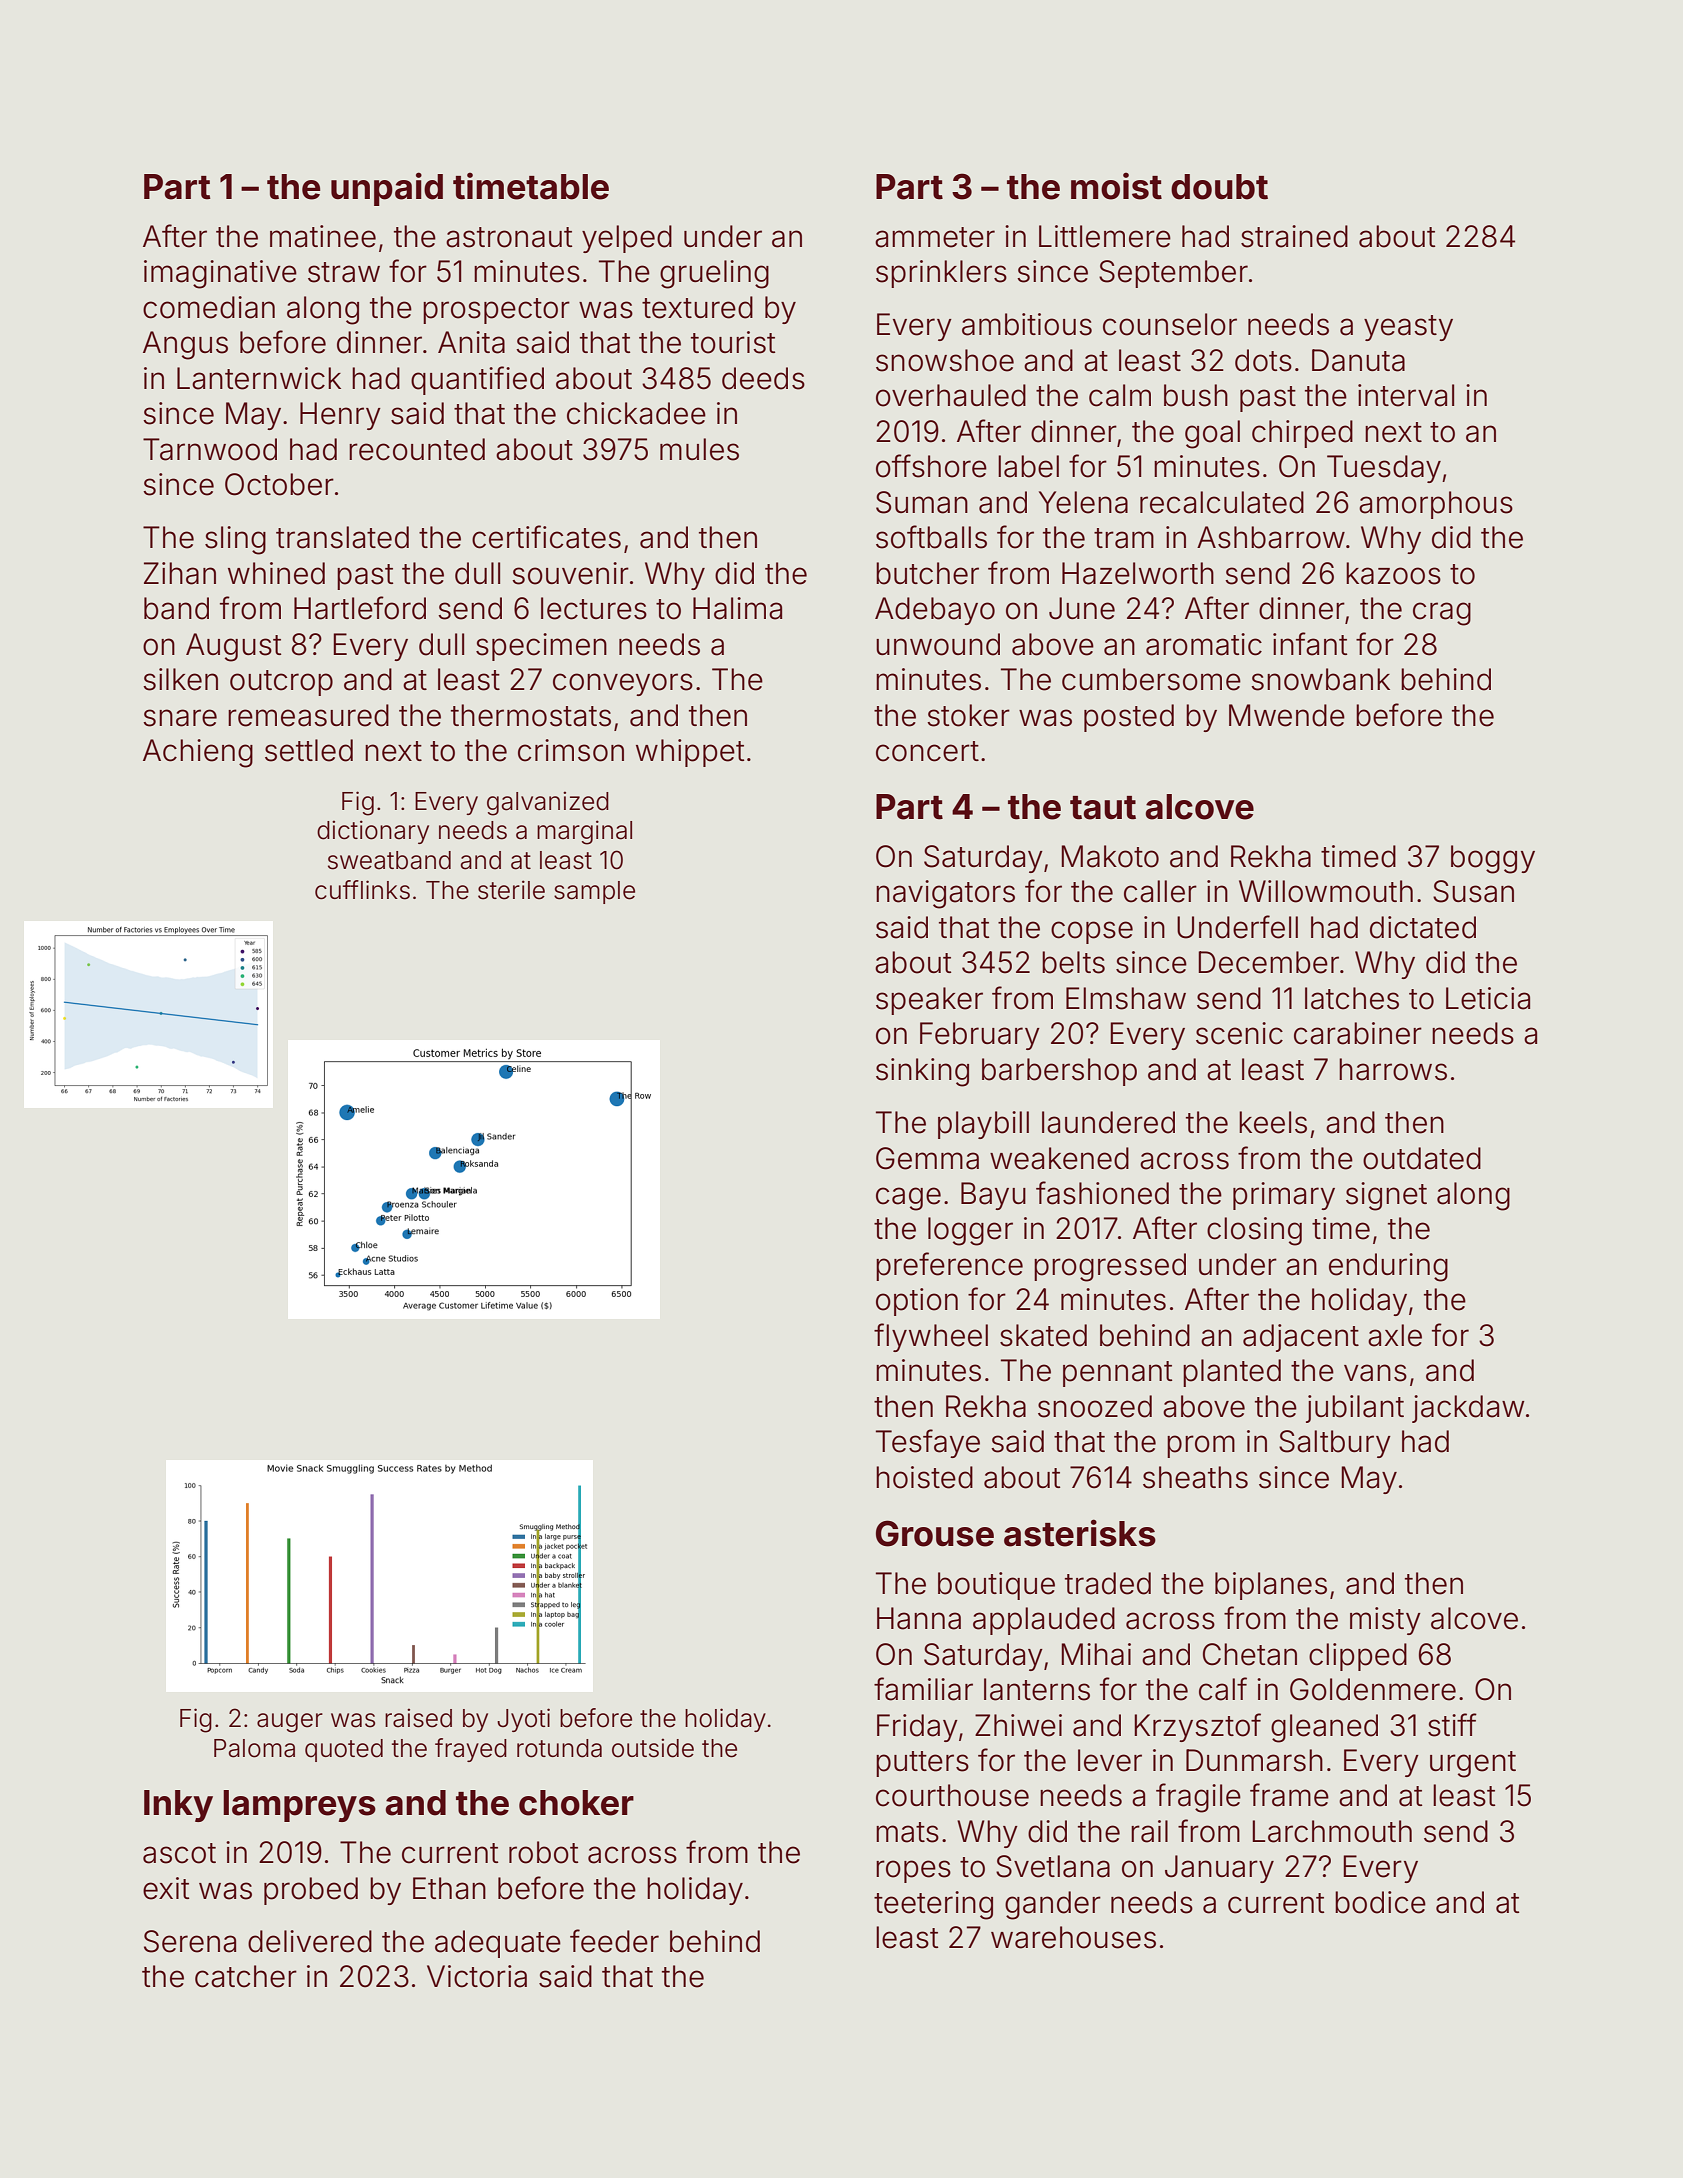  I want to click on cufflinks, so click(362, 890).
